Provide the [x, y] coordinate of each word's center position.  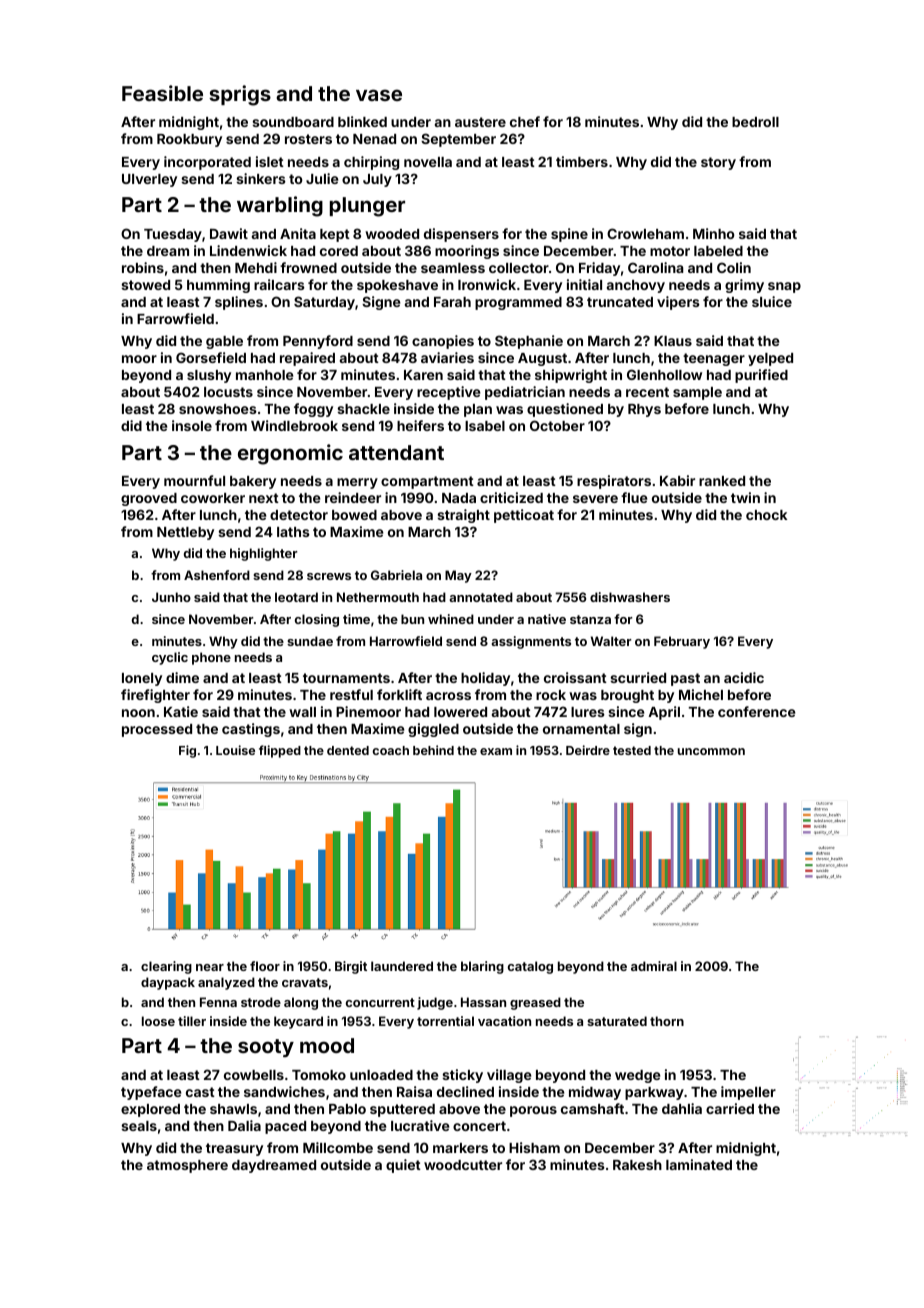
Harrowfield [406, 641]
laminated [699, 1164]
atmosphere [187, 1166]
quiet [403, 1166]
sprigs [240, 95]
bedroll [755, 122]
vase [379, 95]
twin [745, 497]
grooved [149, 499]
